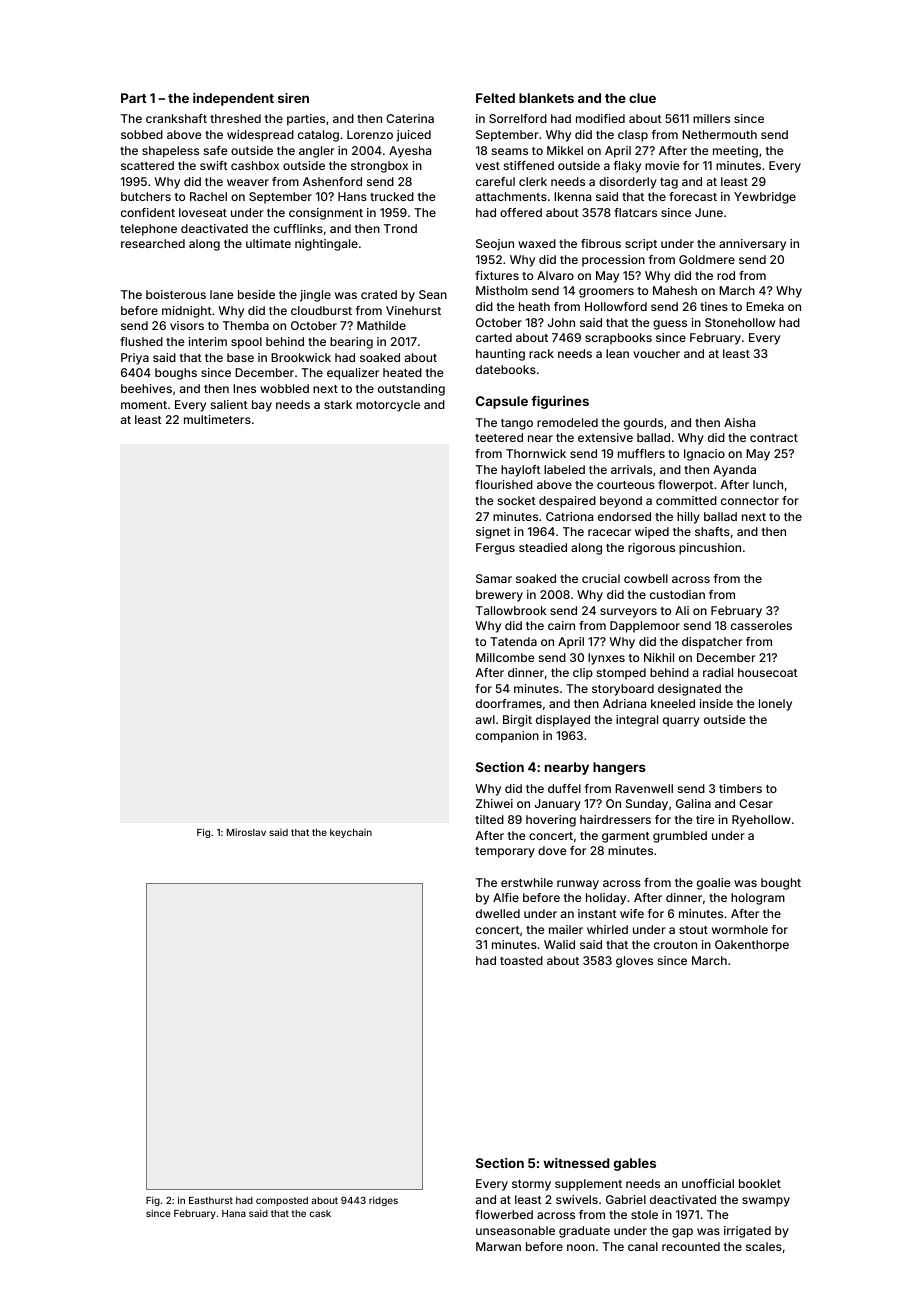 The width and height of the image is (924, 1308). Describe the element at coordinates (144, 405) in the image. I see `moment` at that location.
